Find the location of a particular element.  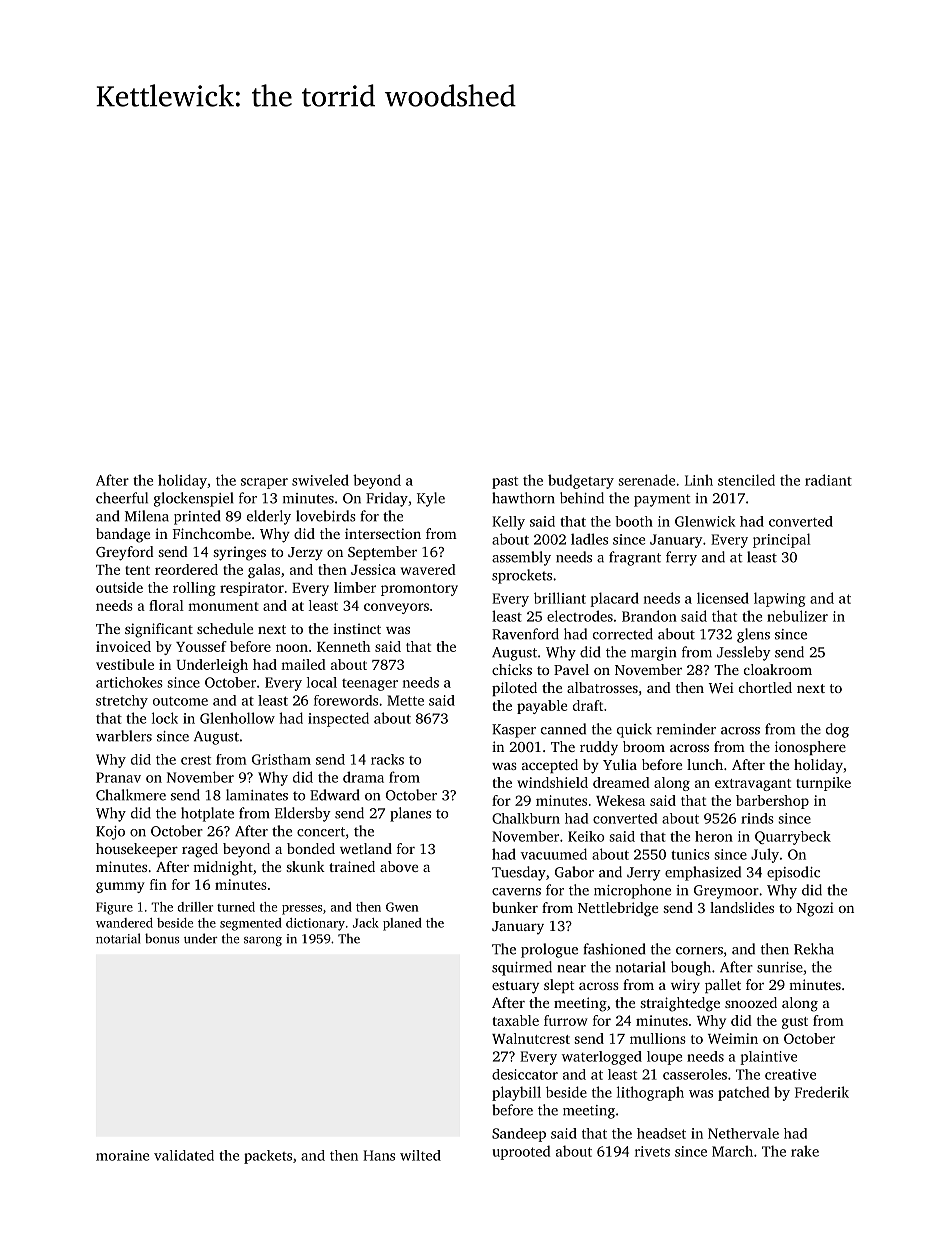

validated is located at coordinates (184, 1155).
